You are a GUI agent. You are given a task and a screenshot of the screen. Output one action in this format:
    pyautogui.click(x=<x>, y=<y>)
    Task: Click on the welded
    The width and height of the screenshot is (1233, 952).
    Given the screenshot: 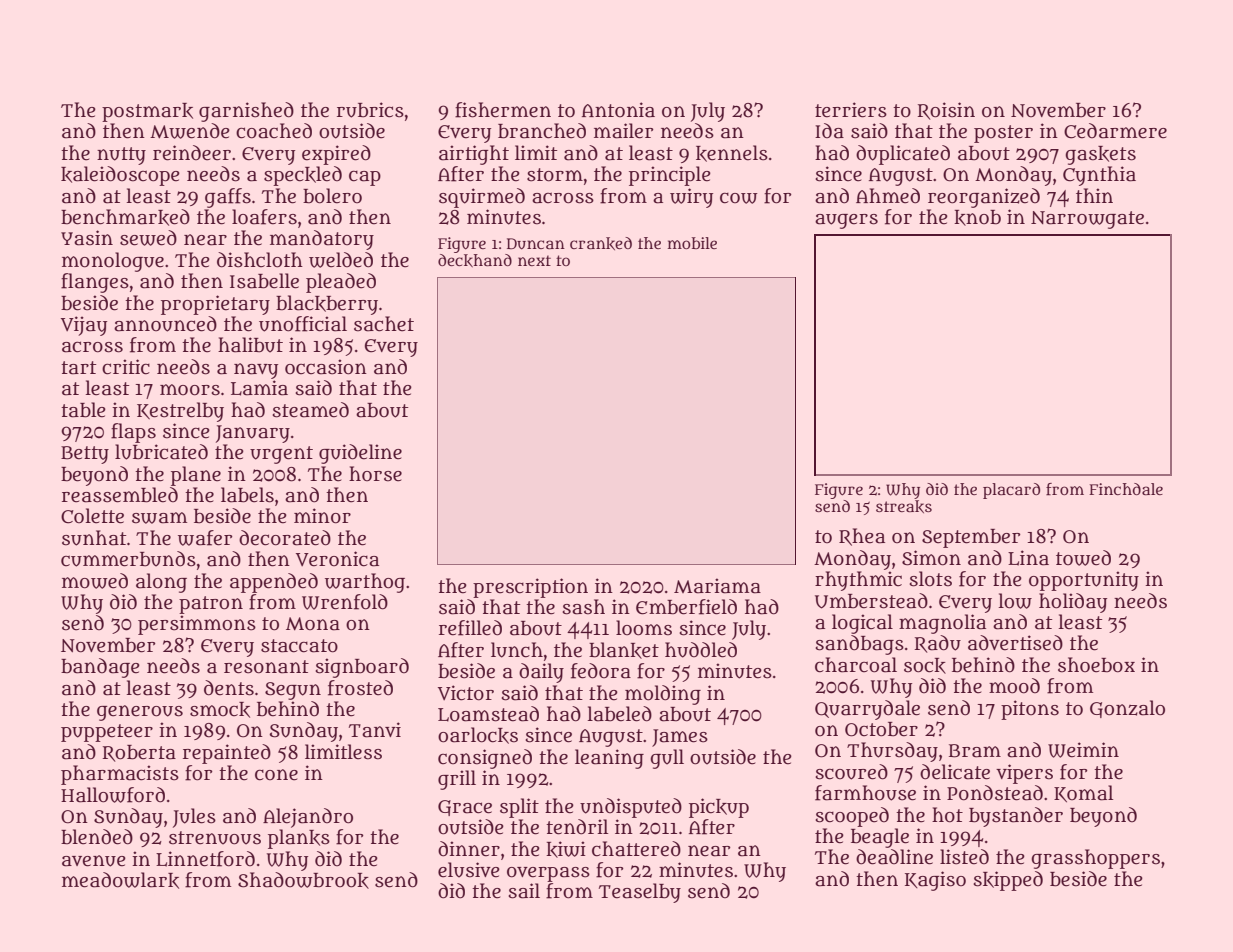 What is the action you would take?
    pyautogui.click(x=341, y=260)
